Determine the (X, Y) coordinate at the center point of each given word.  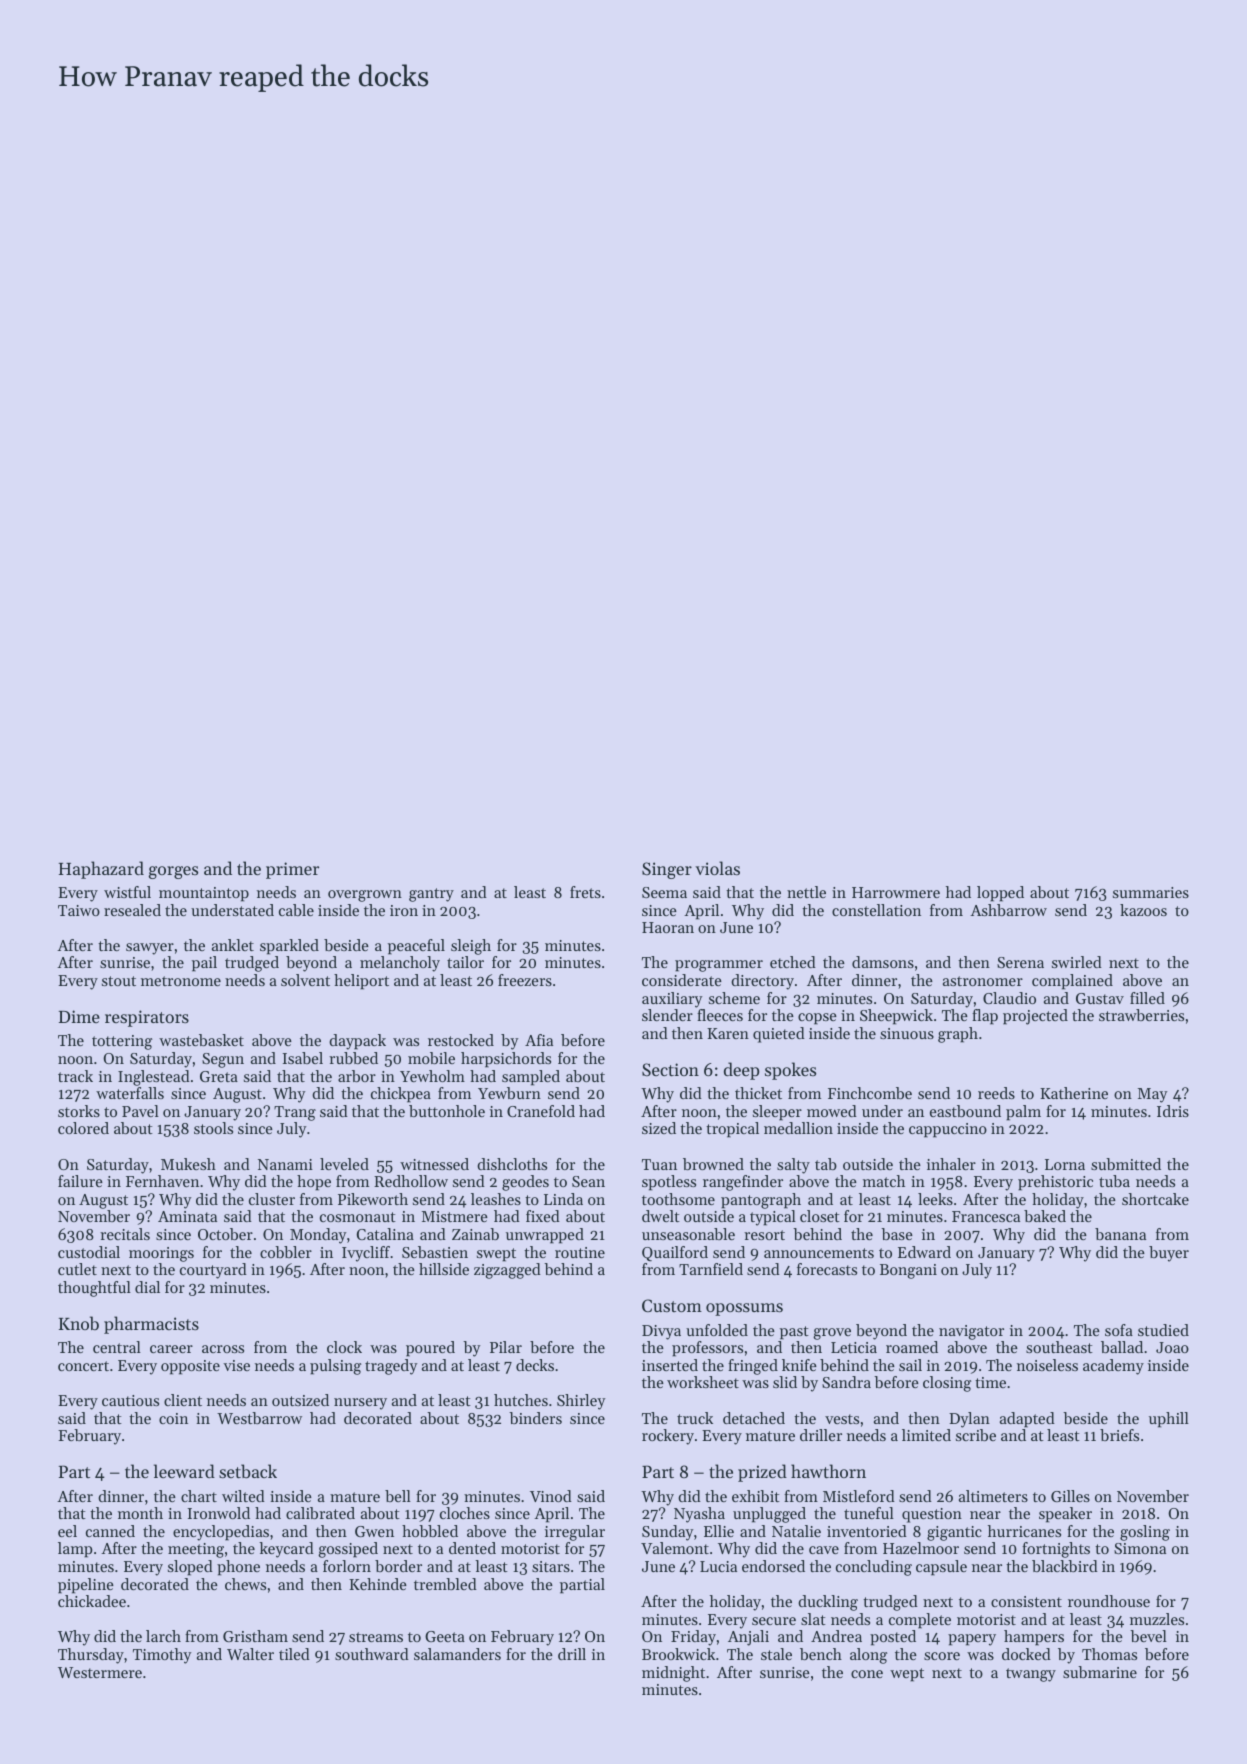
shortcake (1155, 1199)
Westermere (100, 1672)
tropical (732, 1130)
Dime (79, 1016)
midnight (673, 1674)
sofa (1119, 1330)
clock (344, 1347)
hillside (444, 1269)
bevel (1148, 1636)
